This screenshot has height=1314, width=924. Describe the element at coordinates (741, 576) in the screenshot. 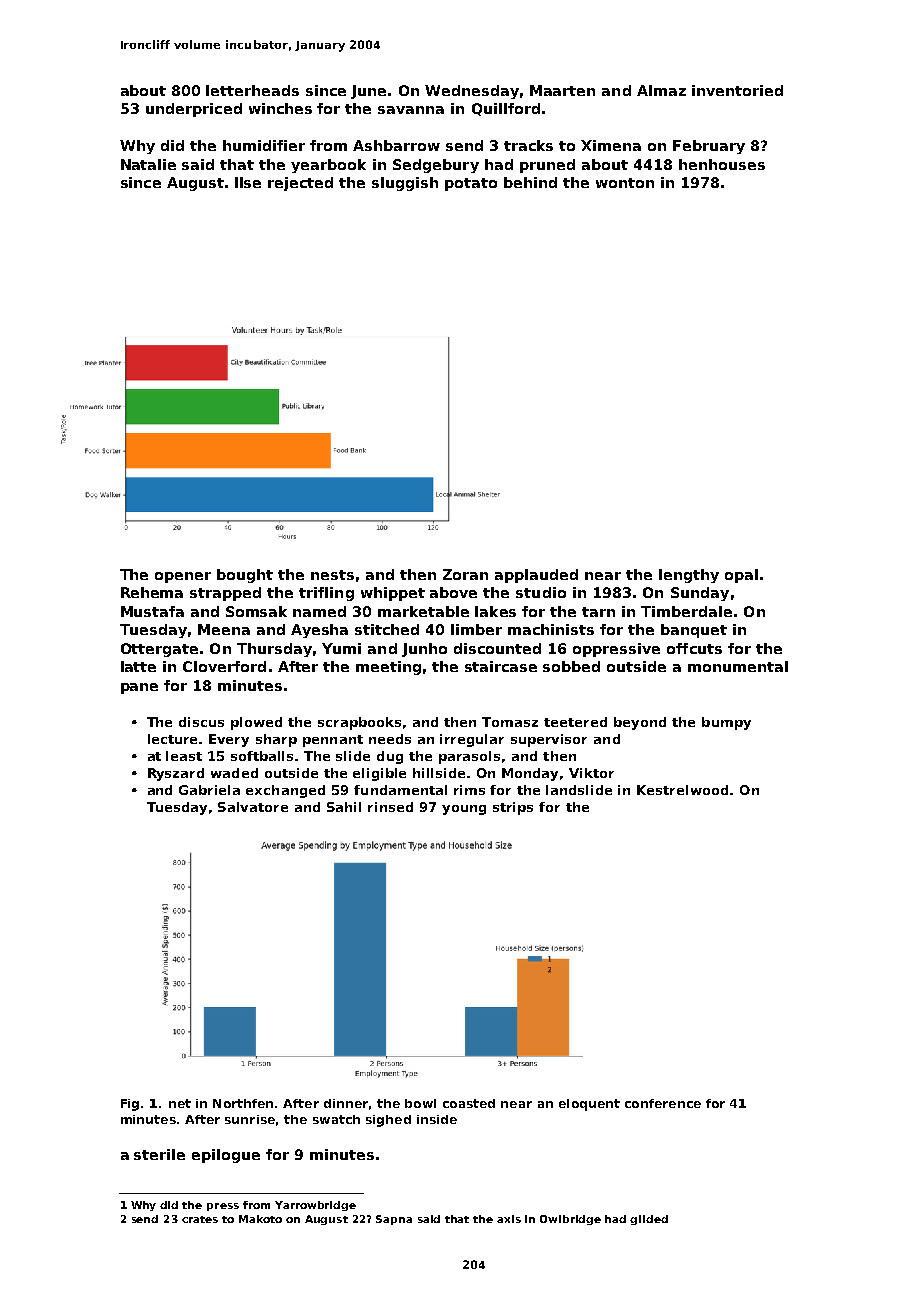

I see `opal` at that location.
